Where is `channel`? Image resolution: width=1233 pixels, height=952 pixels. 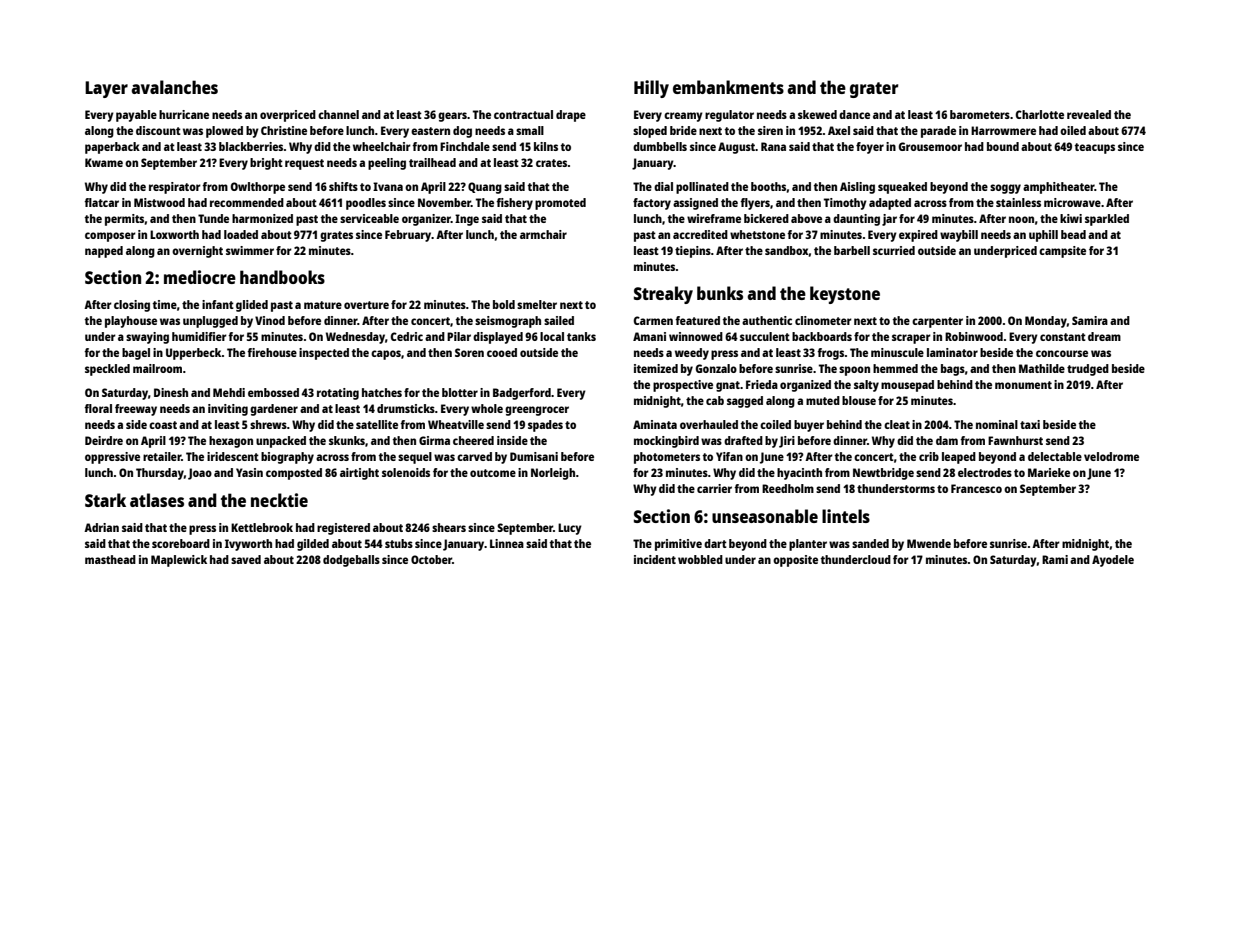 channel is located at coordinates (338, 114).
